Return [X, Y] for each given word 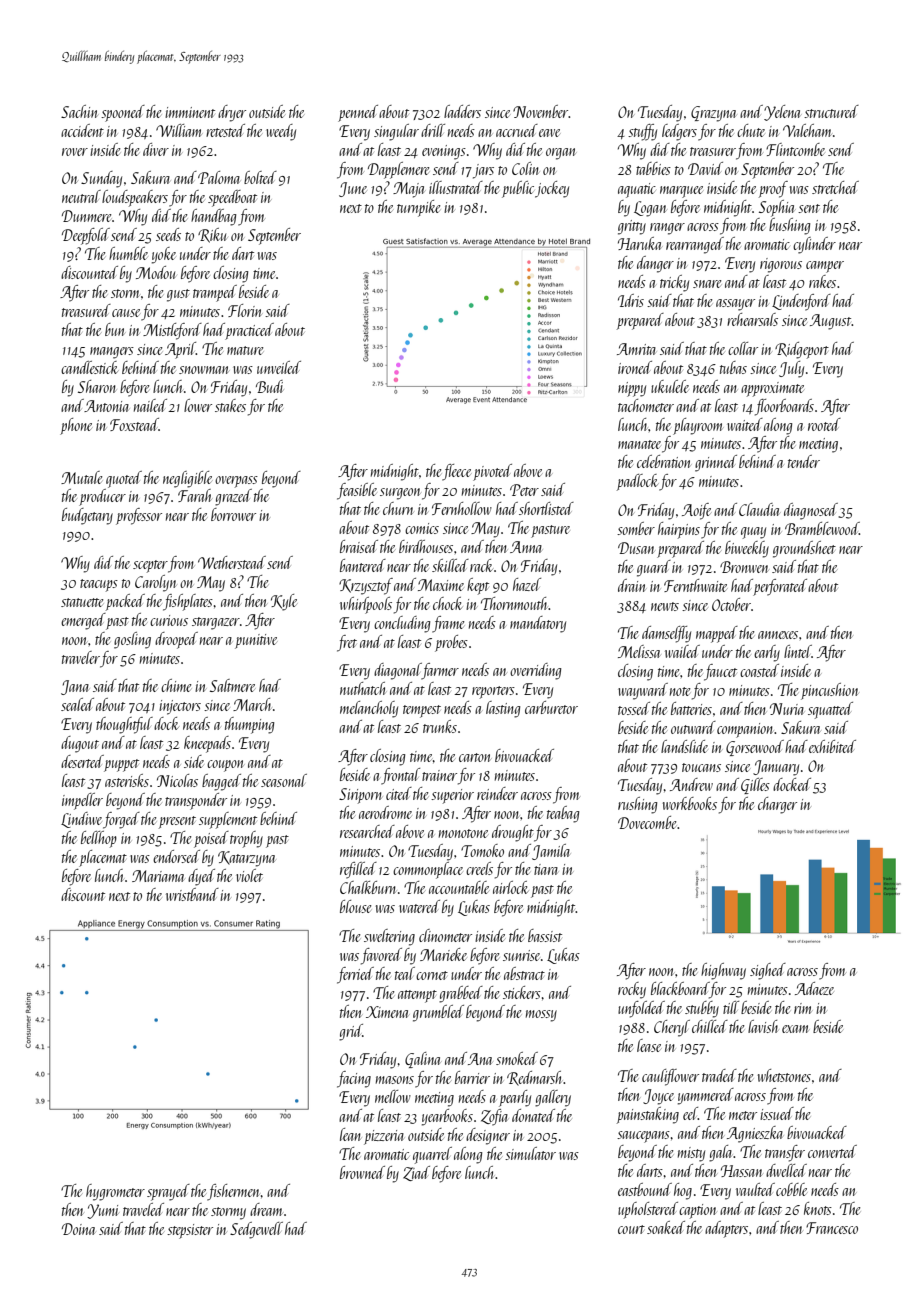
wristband [192, 894]
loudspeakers [135, 198]
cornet [432, 975]
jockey [552, 189]
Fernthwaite [695, 585]
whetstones [784, 1075]
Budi [269, 386]
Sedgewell [256, 1230]
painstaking [648, 1115]
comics [422, 528]
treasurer [713, 151]
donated [533, 1115]
